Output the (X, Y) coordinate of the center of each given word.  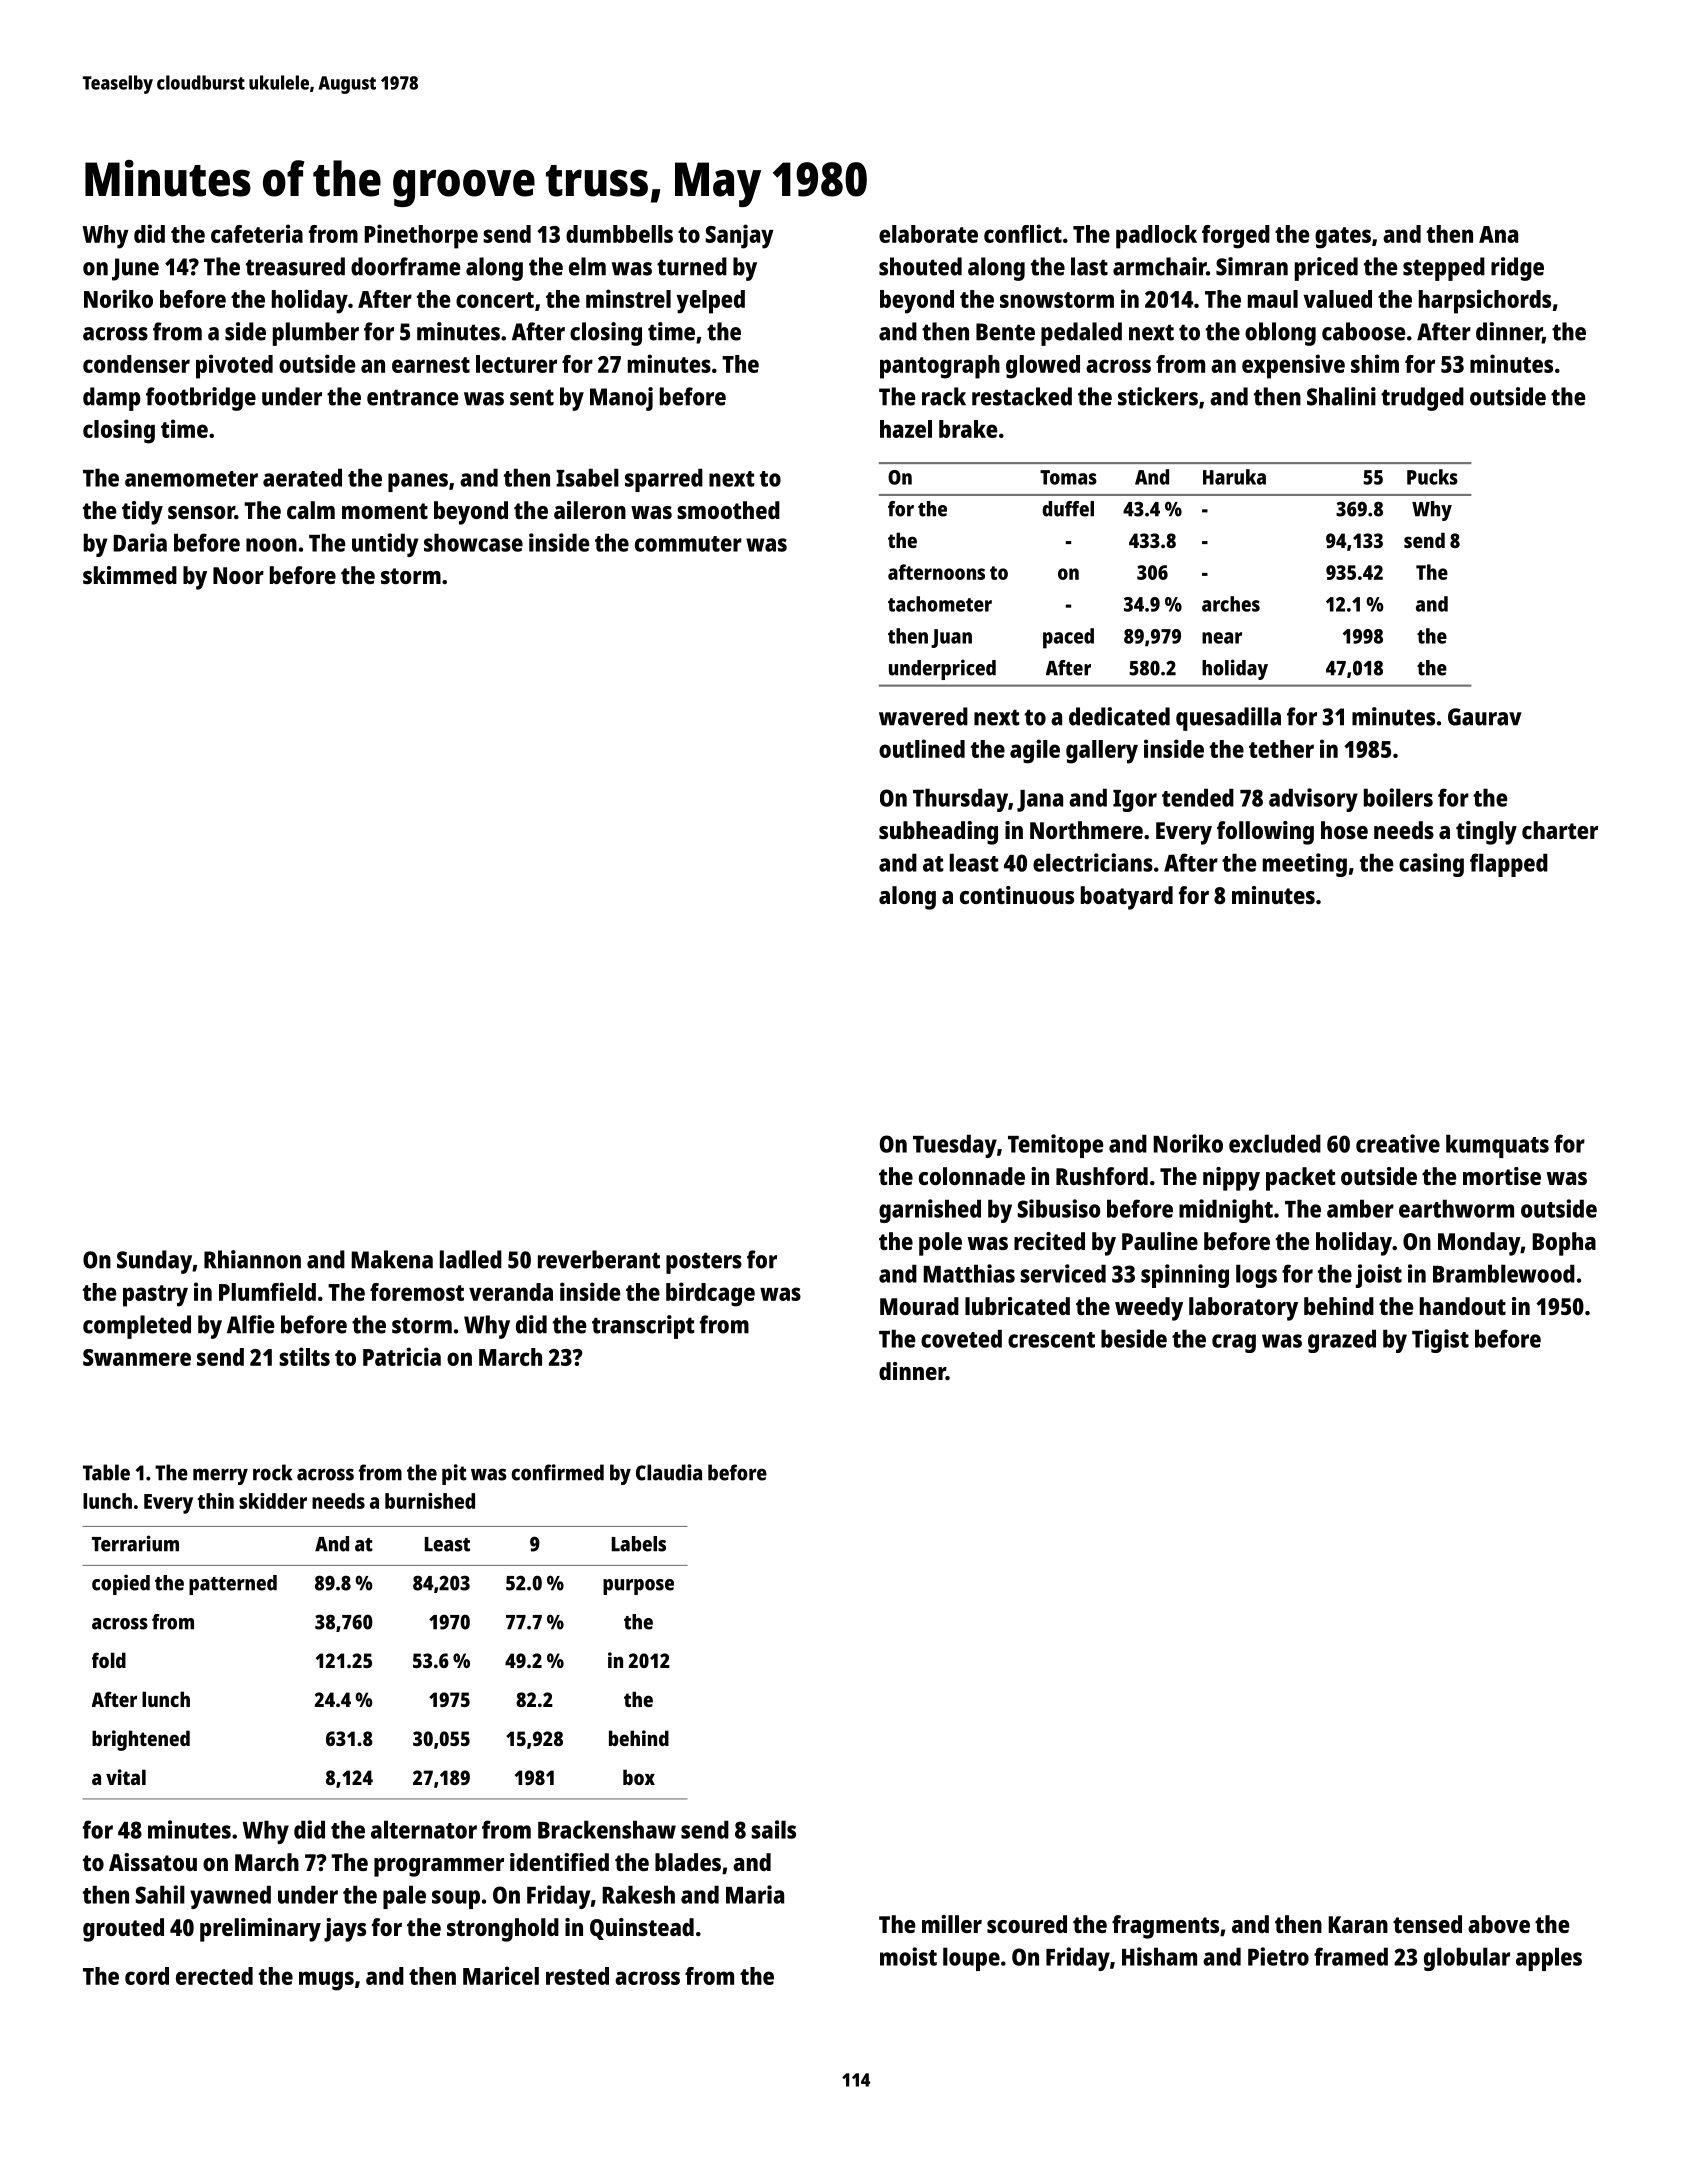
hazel (906, 429)
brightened (141, 1740)
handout (1463, 1306)
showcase (473, 542)
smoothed (728, 510)
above (1499, 1924)
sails (773, 1829)
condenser (136, 364)
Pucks (1432, 477)
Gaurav (1485, 717)
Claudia (669, 1472)
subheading (938, 833)
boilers (1398, 797)
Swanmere (137, 1357)
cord (147, 1976)
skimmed (130, 575)
